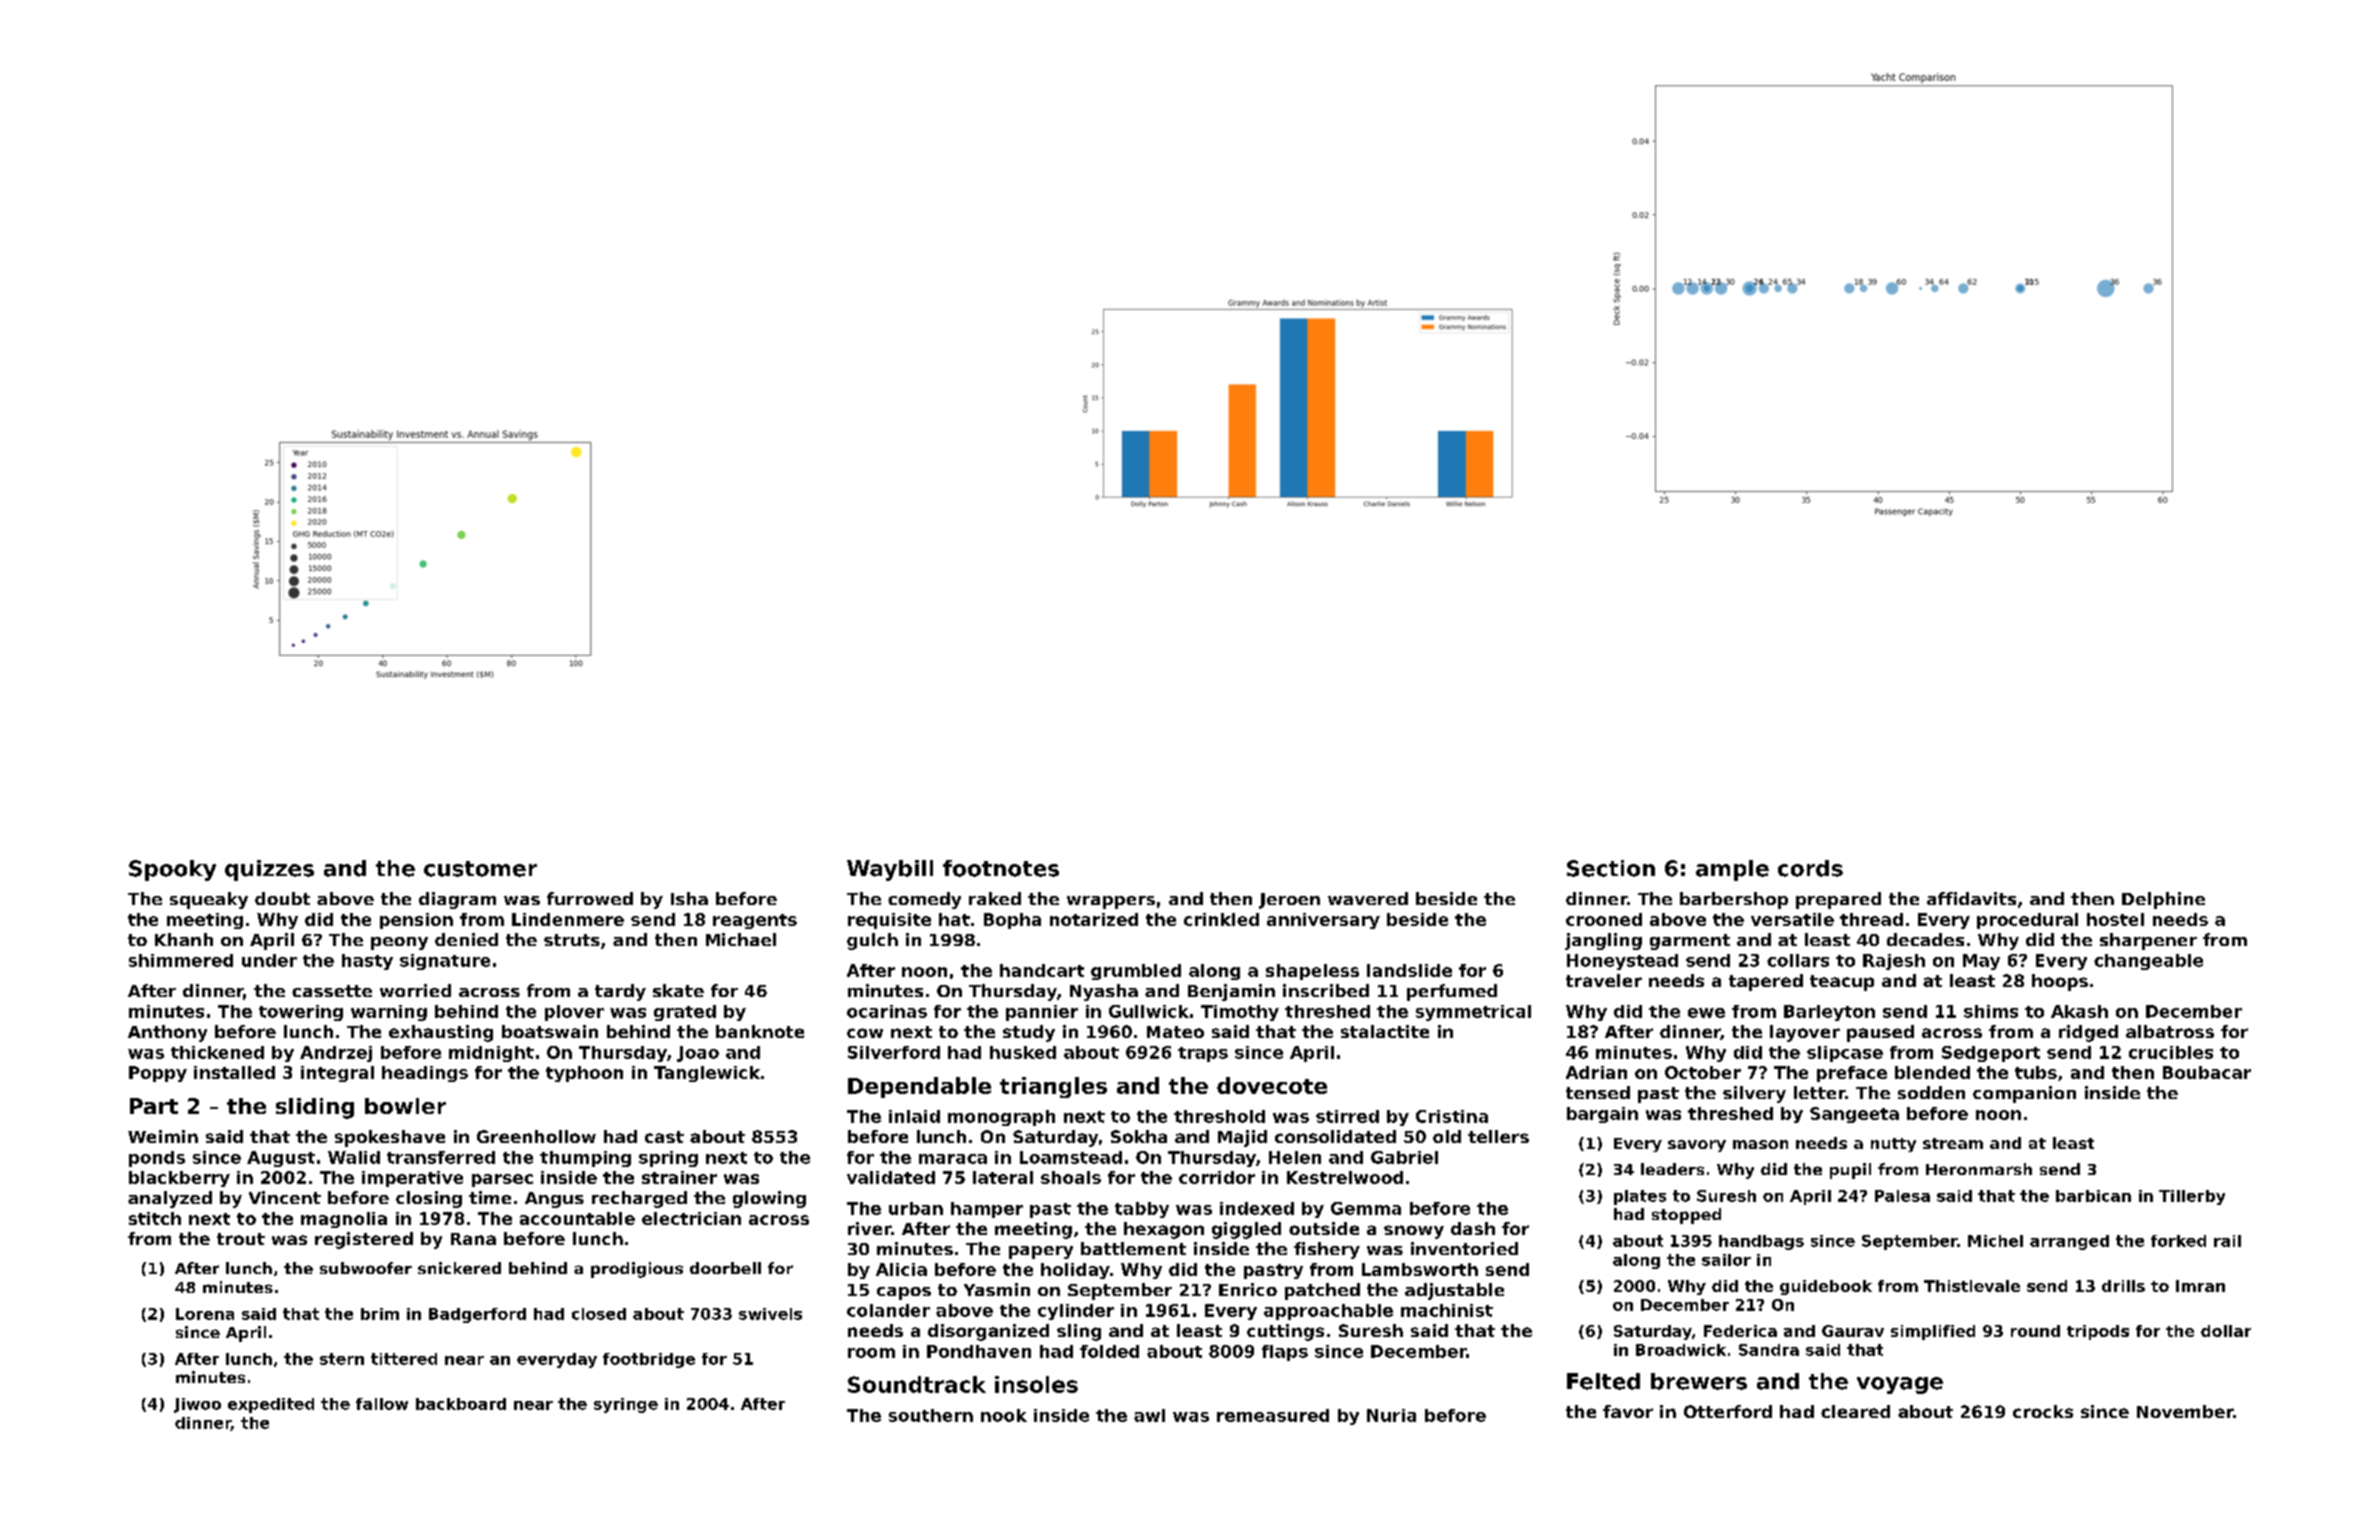  I want to click on hostel, so click(2115, 919).
